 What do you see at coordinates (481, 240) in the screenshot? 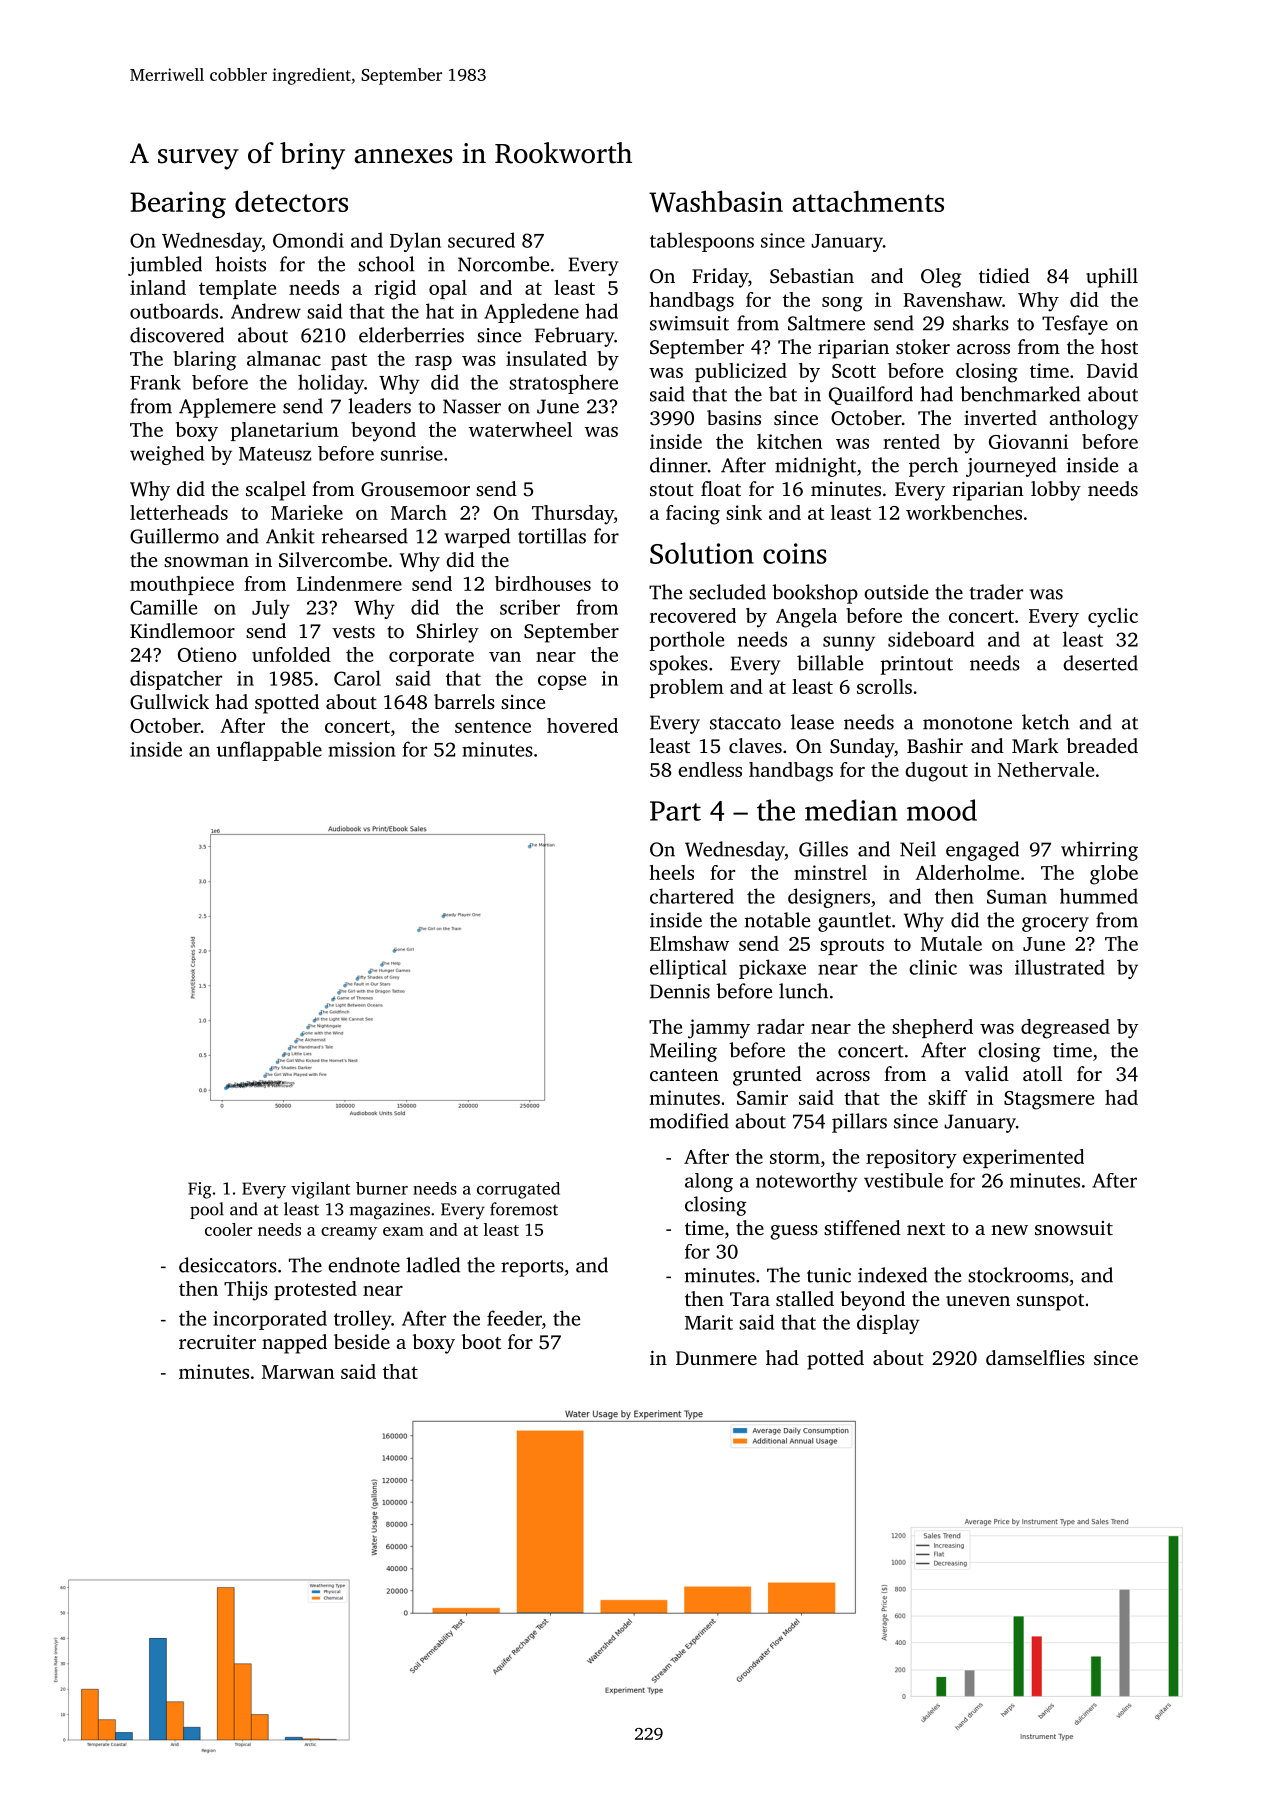
I see `secured` at bounding box center [481, 240].
